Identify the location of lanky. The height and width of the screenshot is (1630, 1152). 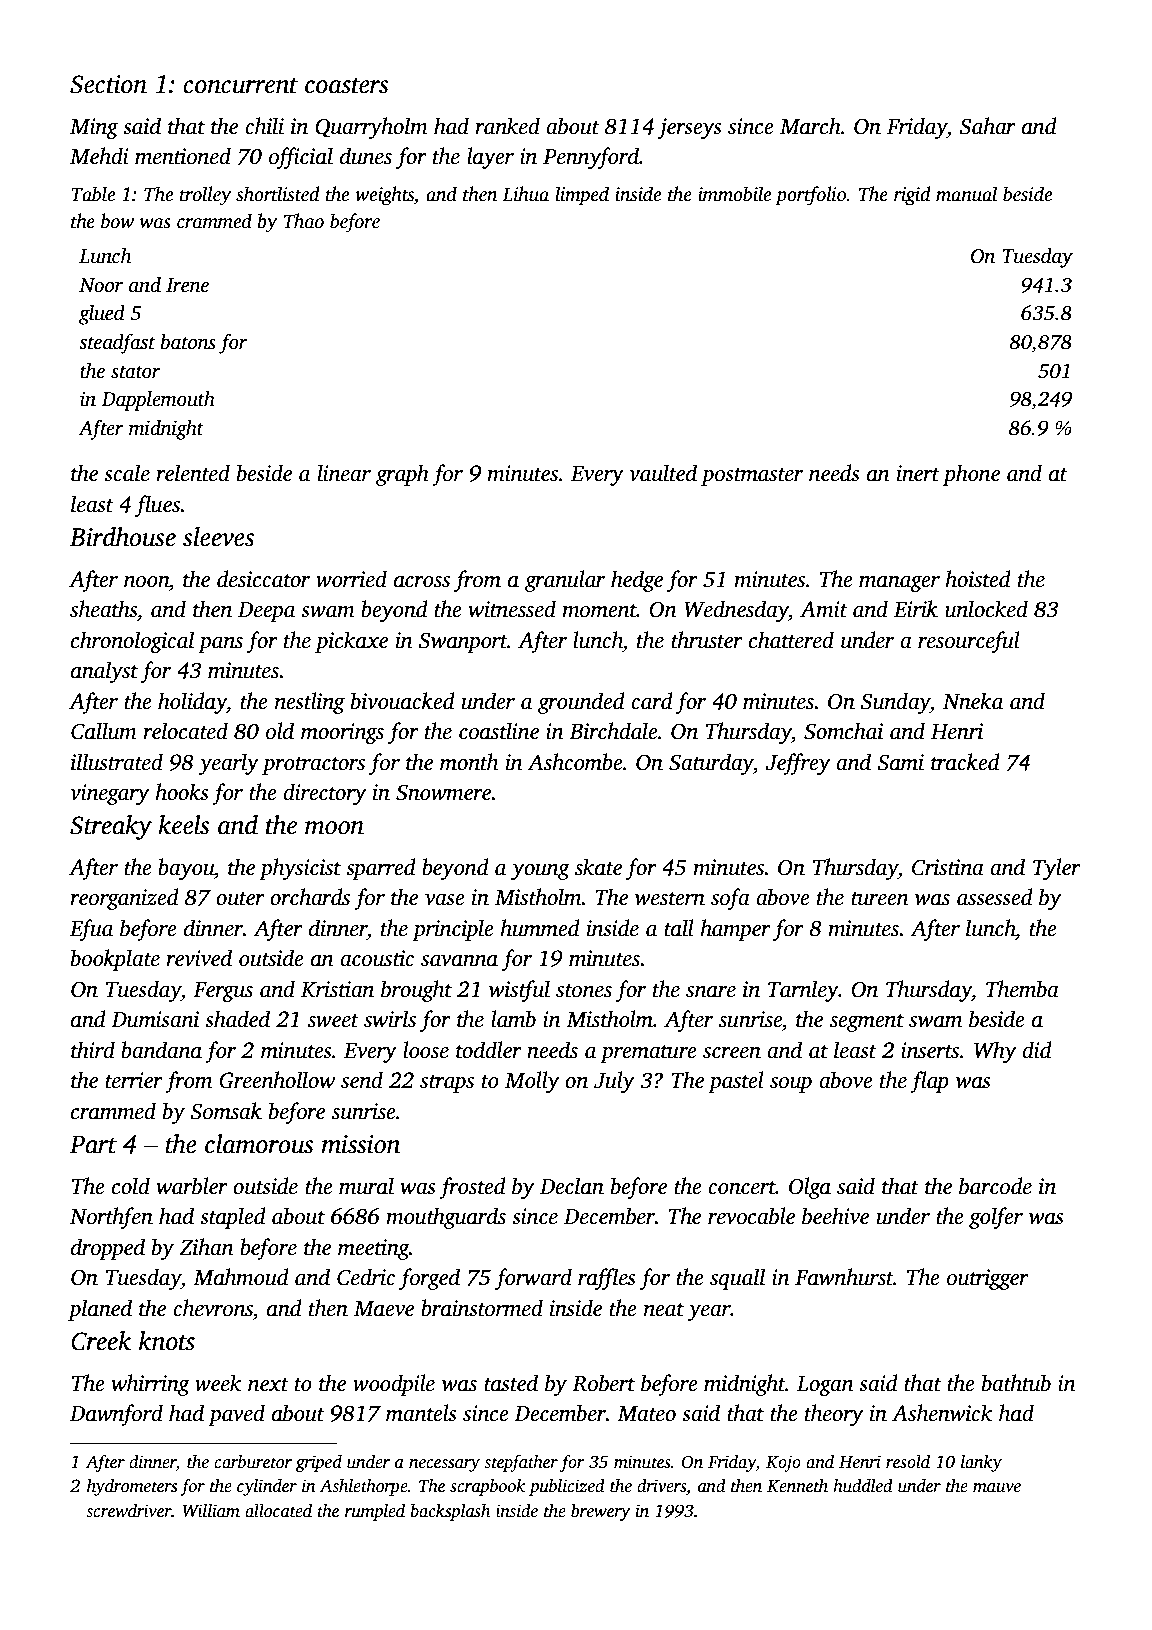
(981, 1463).
